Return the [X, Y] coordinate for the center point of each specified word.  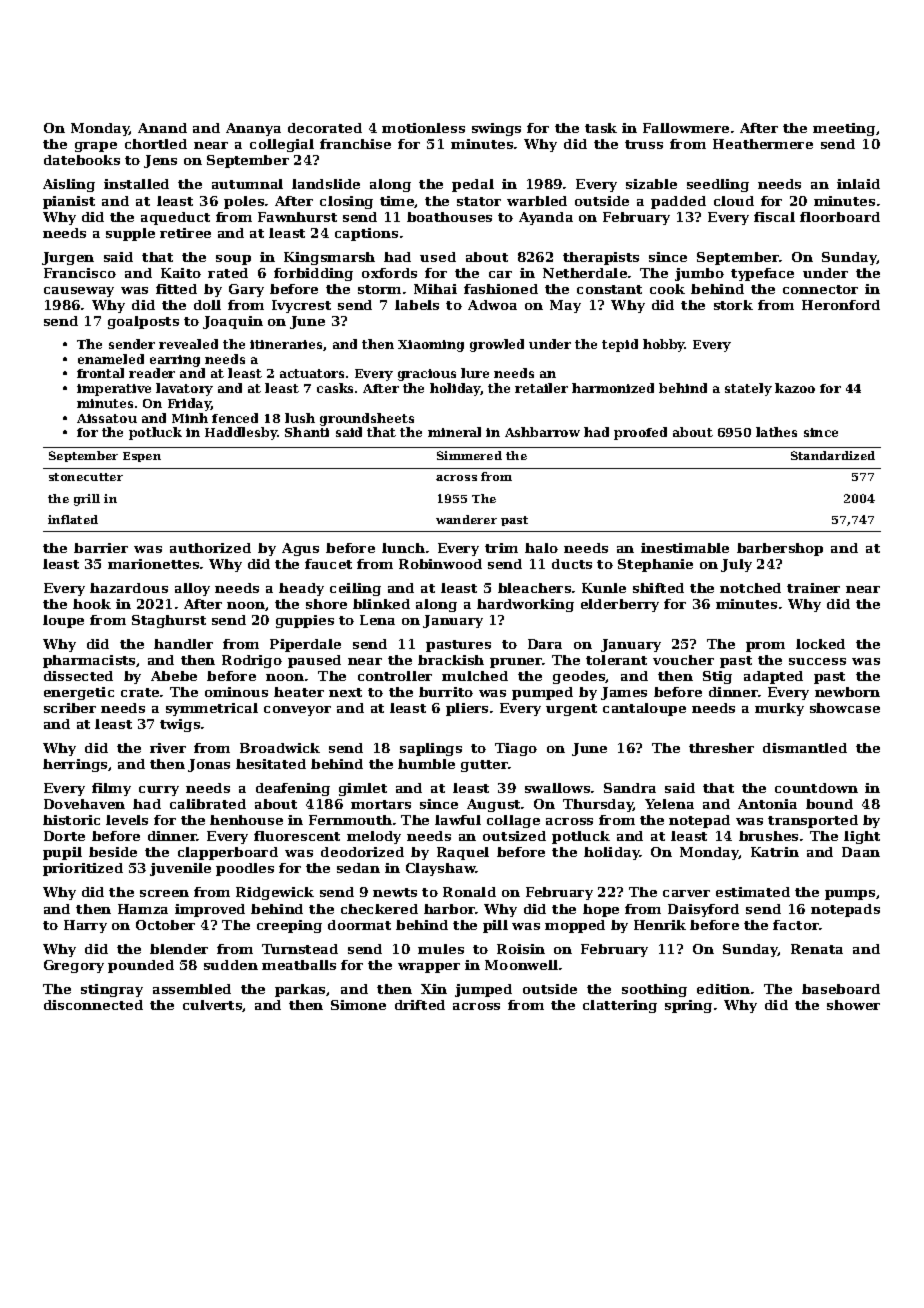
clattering [620, 1006]
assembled [192, 989]
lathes [776, 432]
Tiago [516, 749]
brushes [768, 836]
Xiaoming [431, 346]
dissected [78, 676]
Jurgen [68, 258]
